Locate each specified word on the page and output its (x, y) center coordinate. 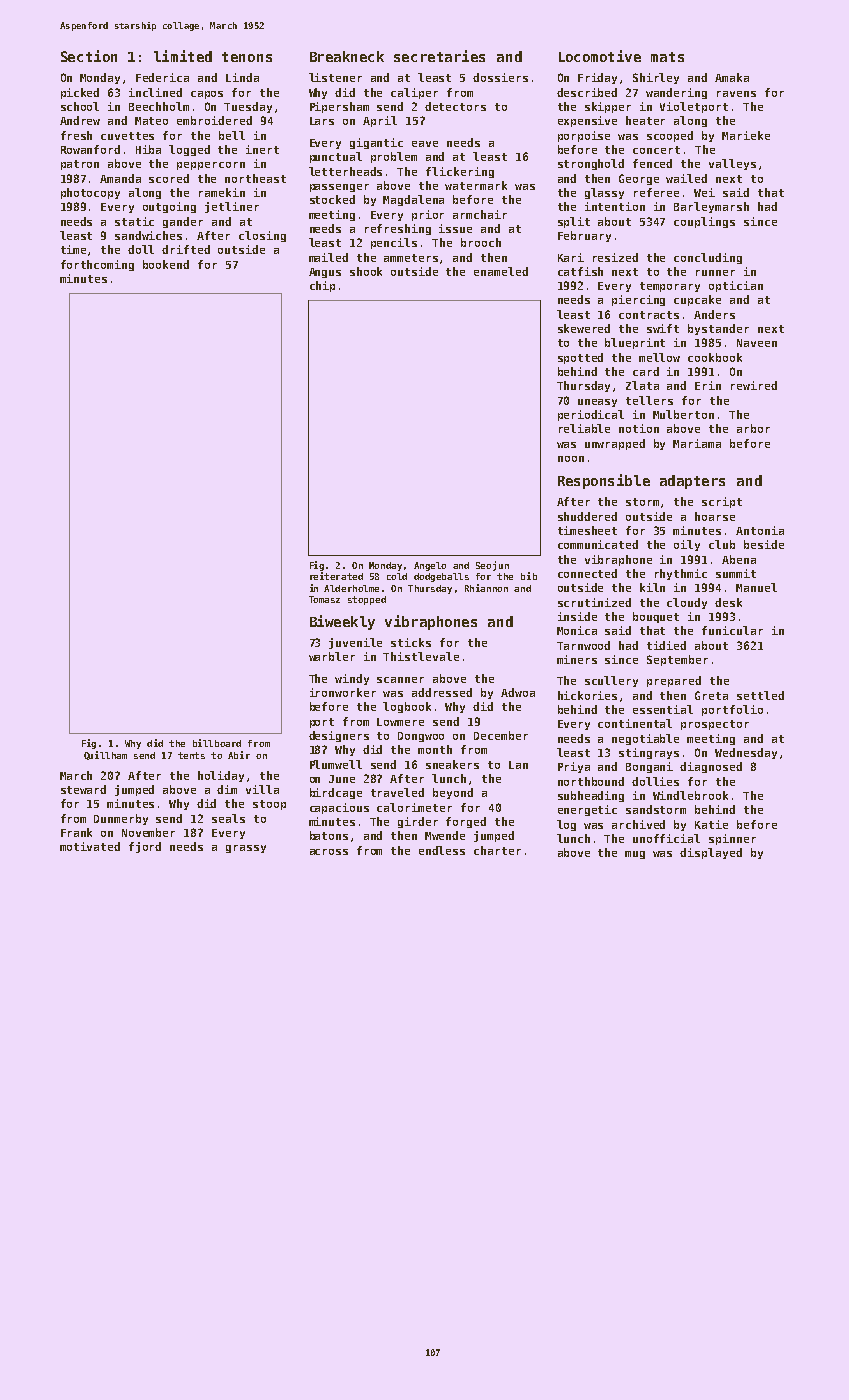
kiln (652, 587)
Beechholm (159, 106)
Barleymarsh (711, 207)
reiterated (336, 576)
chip (322, 286)
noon (571, 459)
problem (394, 157)
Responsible (604, 481)
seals (228, 818)
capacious (339, 808)
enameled (501, 271)
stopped (367, 600)
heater (645, 120)
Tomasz (324, 599)
